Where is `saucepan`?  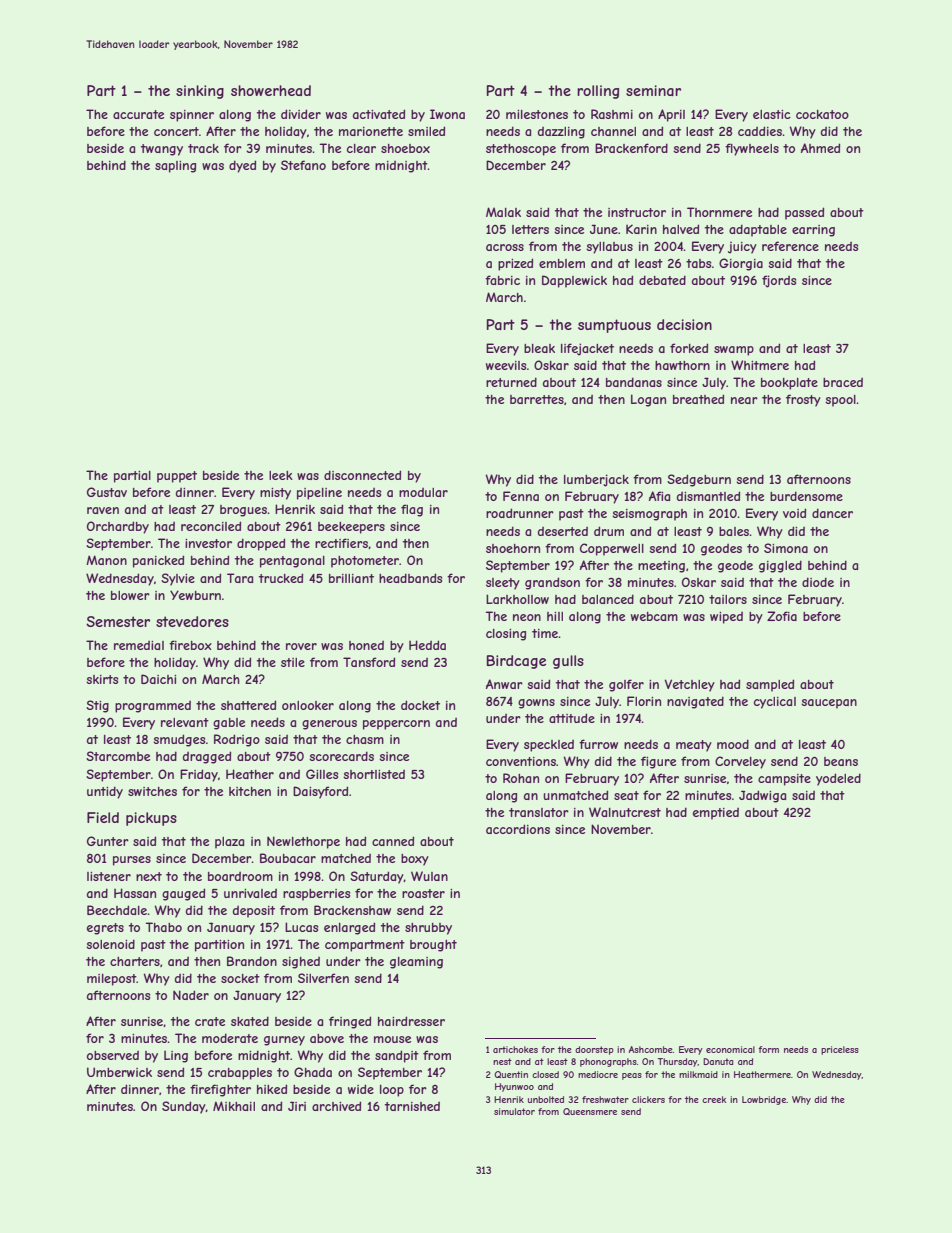 saucepan is located at coordinates (829, 704).
